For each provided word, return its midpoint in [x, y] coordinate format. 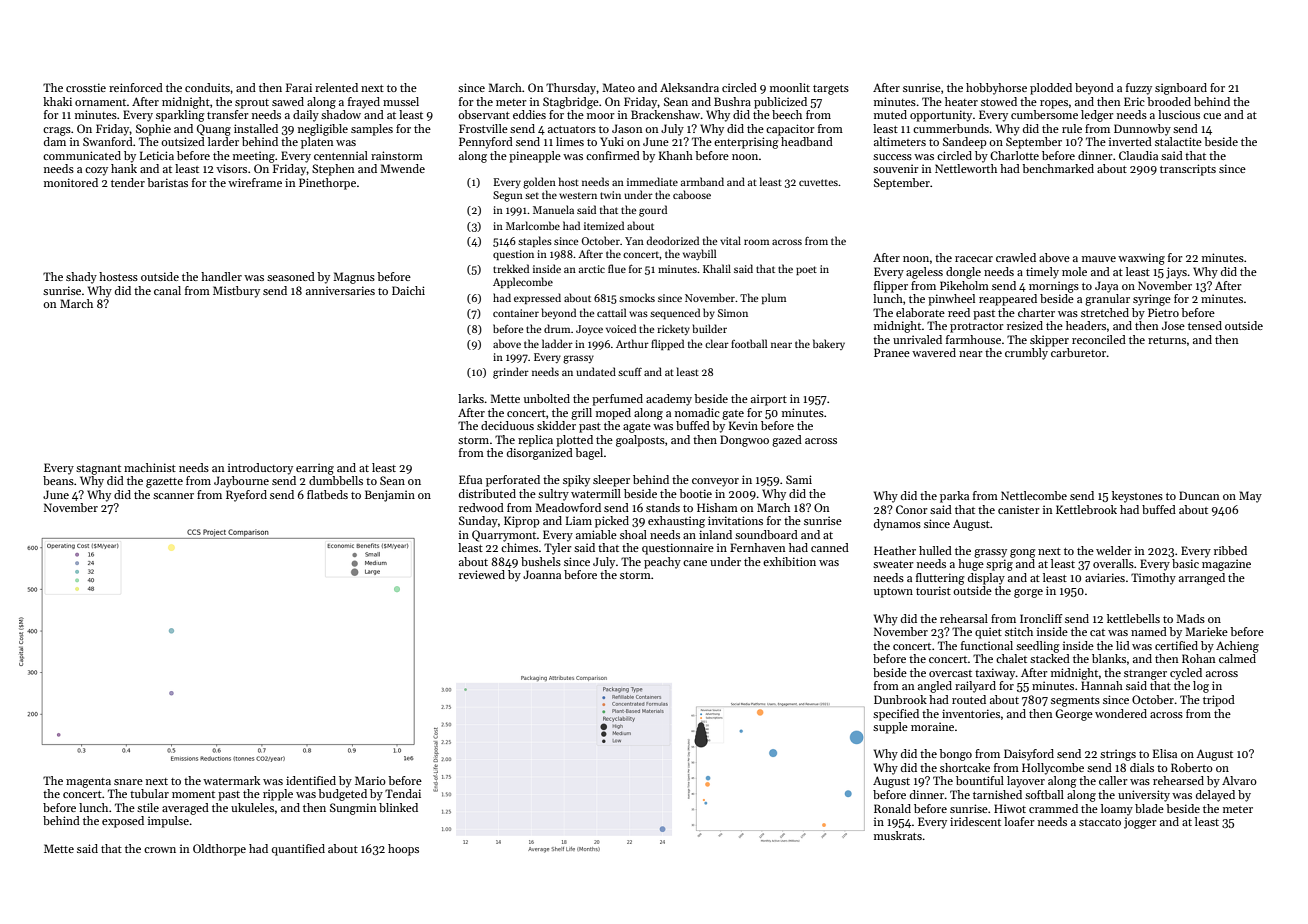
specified [896, 715]
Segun [508, 196]
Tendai [403, 793]
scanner [173, 496]
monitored [71, 182]
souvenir [895, 168]
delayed [1215, 796]
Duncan [1199, 495]
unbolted [547, 398]
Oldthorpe [219, 850]
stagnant [98, 470]
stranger [1145, 675]
